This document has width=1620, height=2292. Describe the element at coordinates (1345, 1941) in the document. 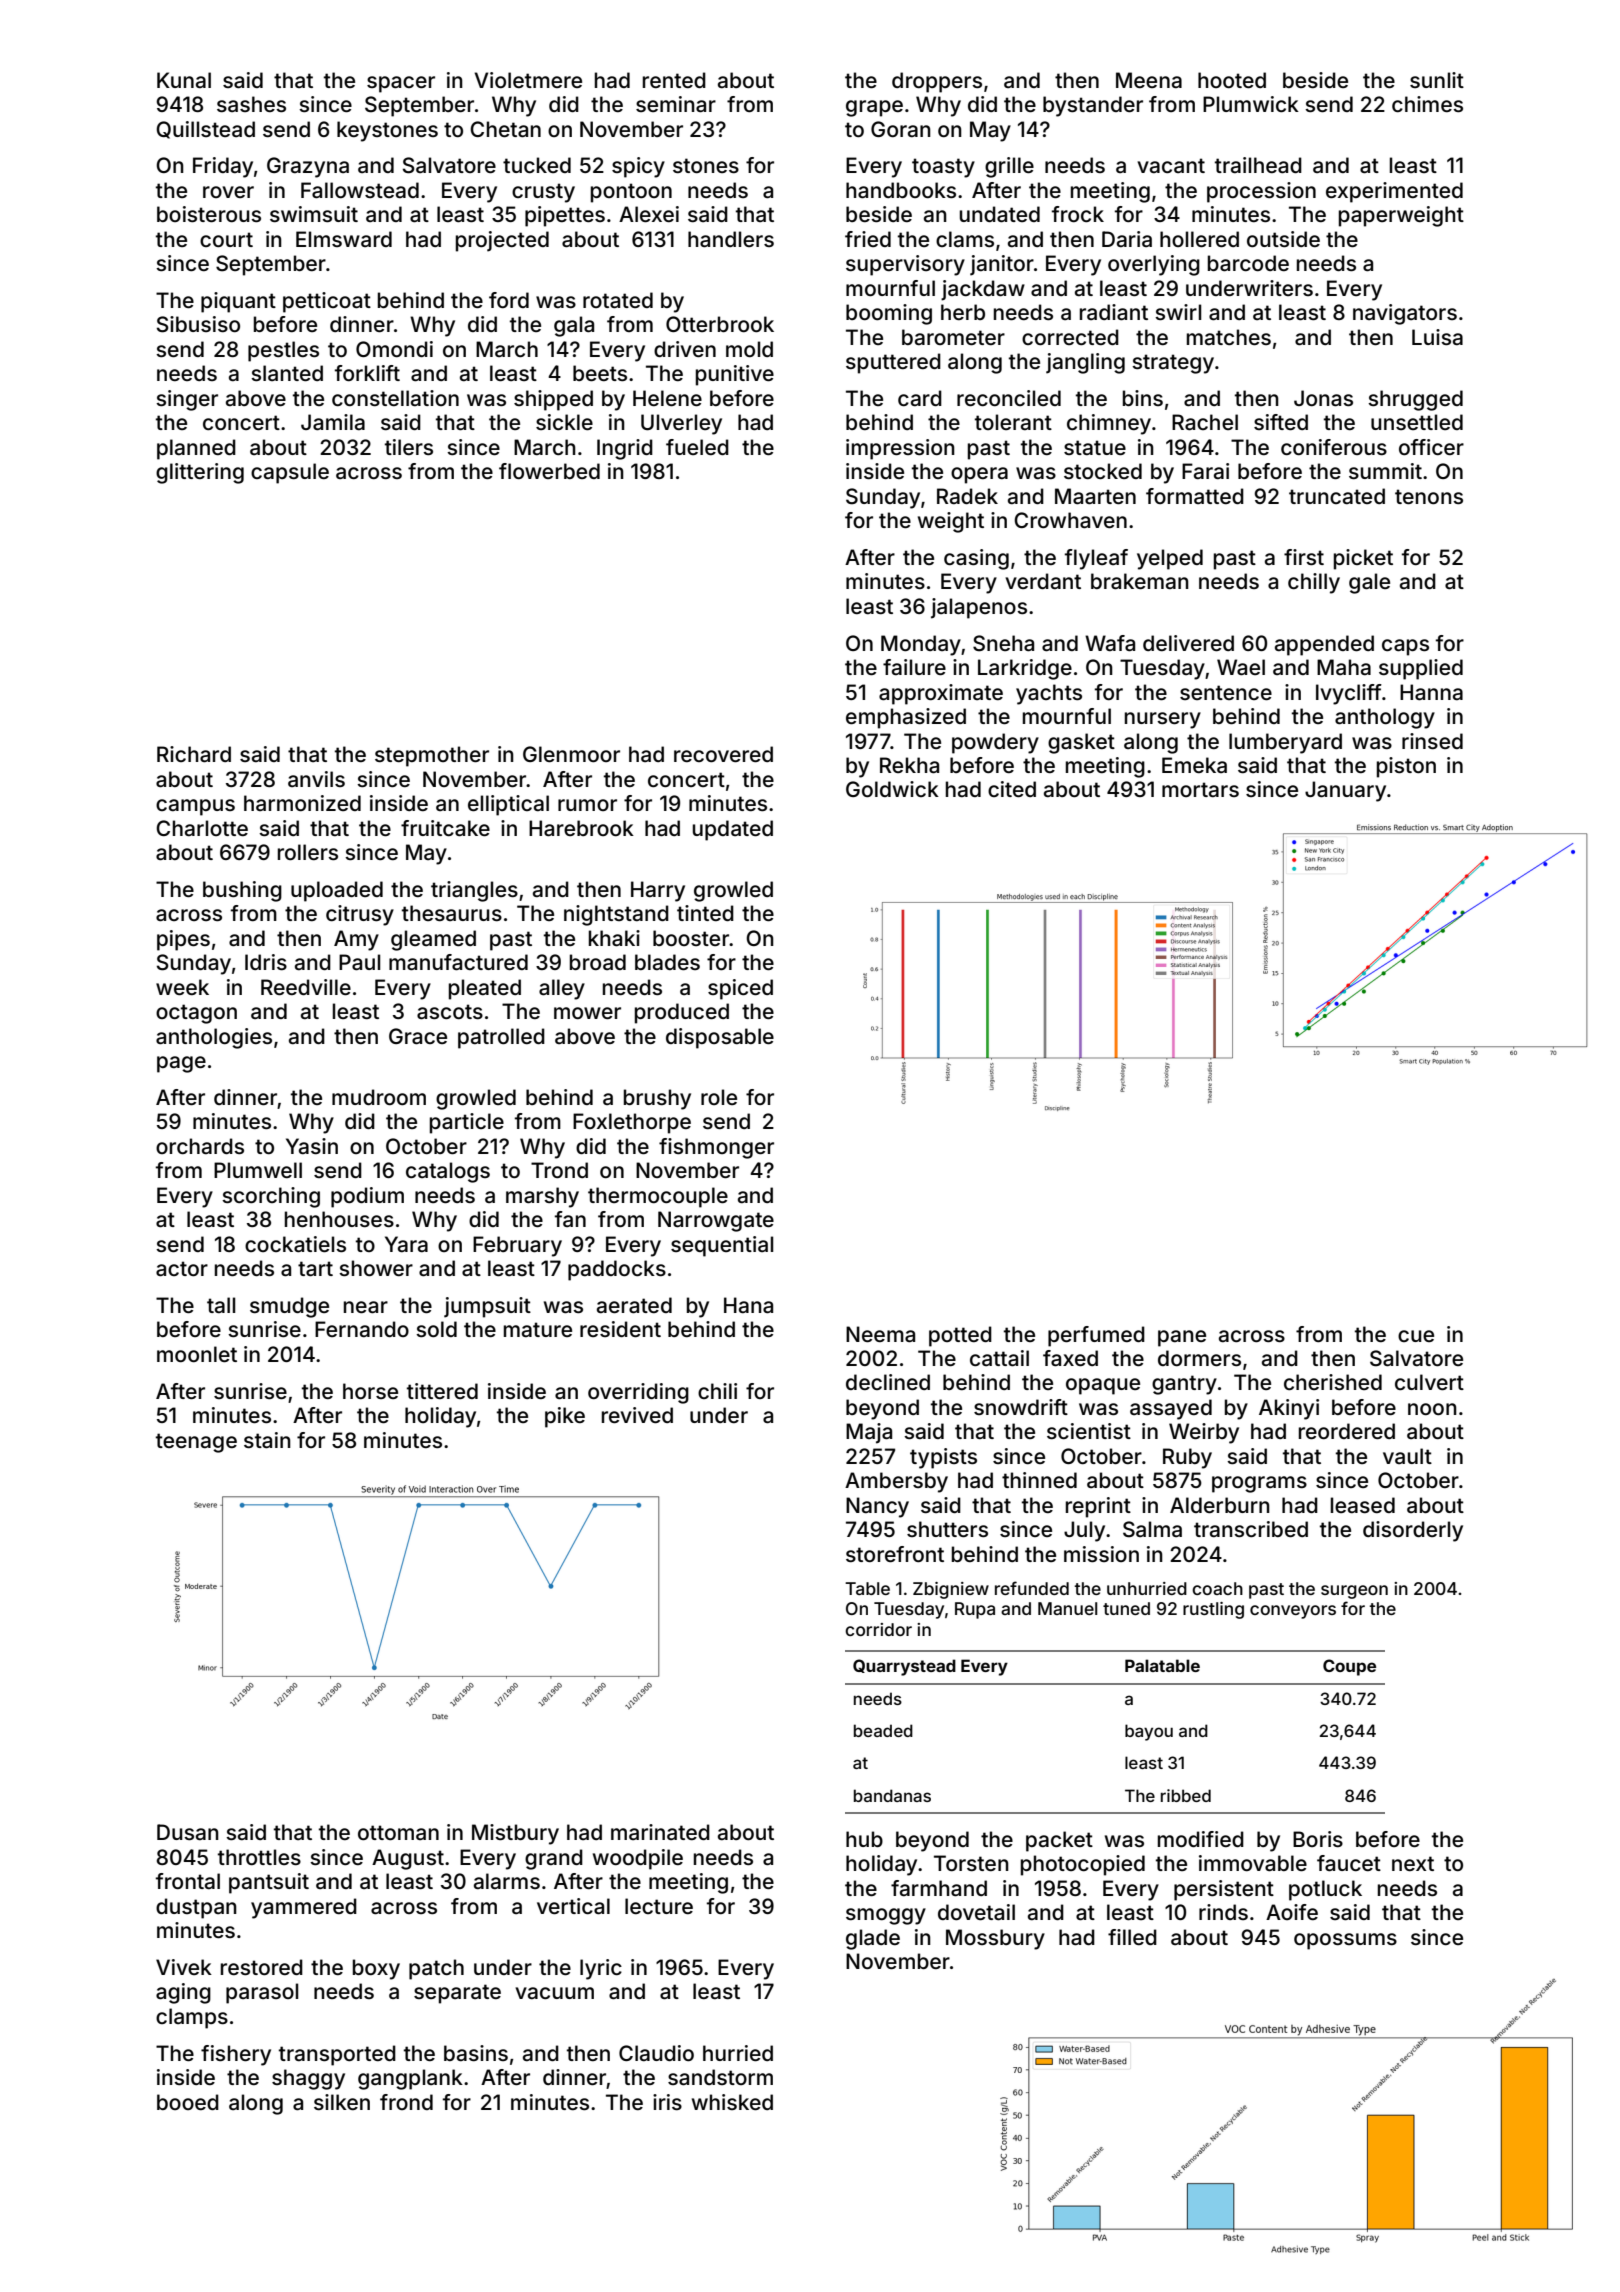

I see `opossums` at that location.
